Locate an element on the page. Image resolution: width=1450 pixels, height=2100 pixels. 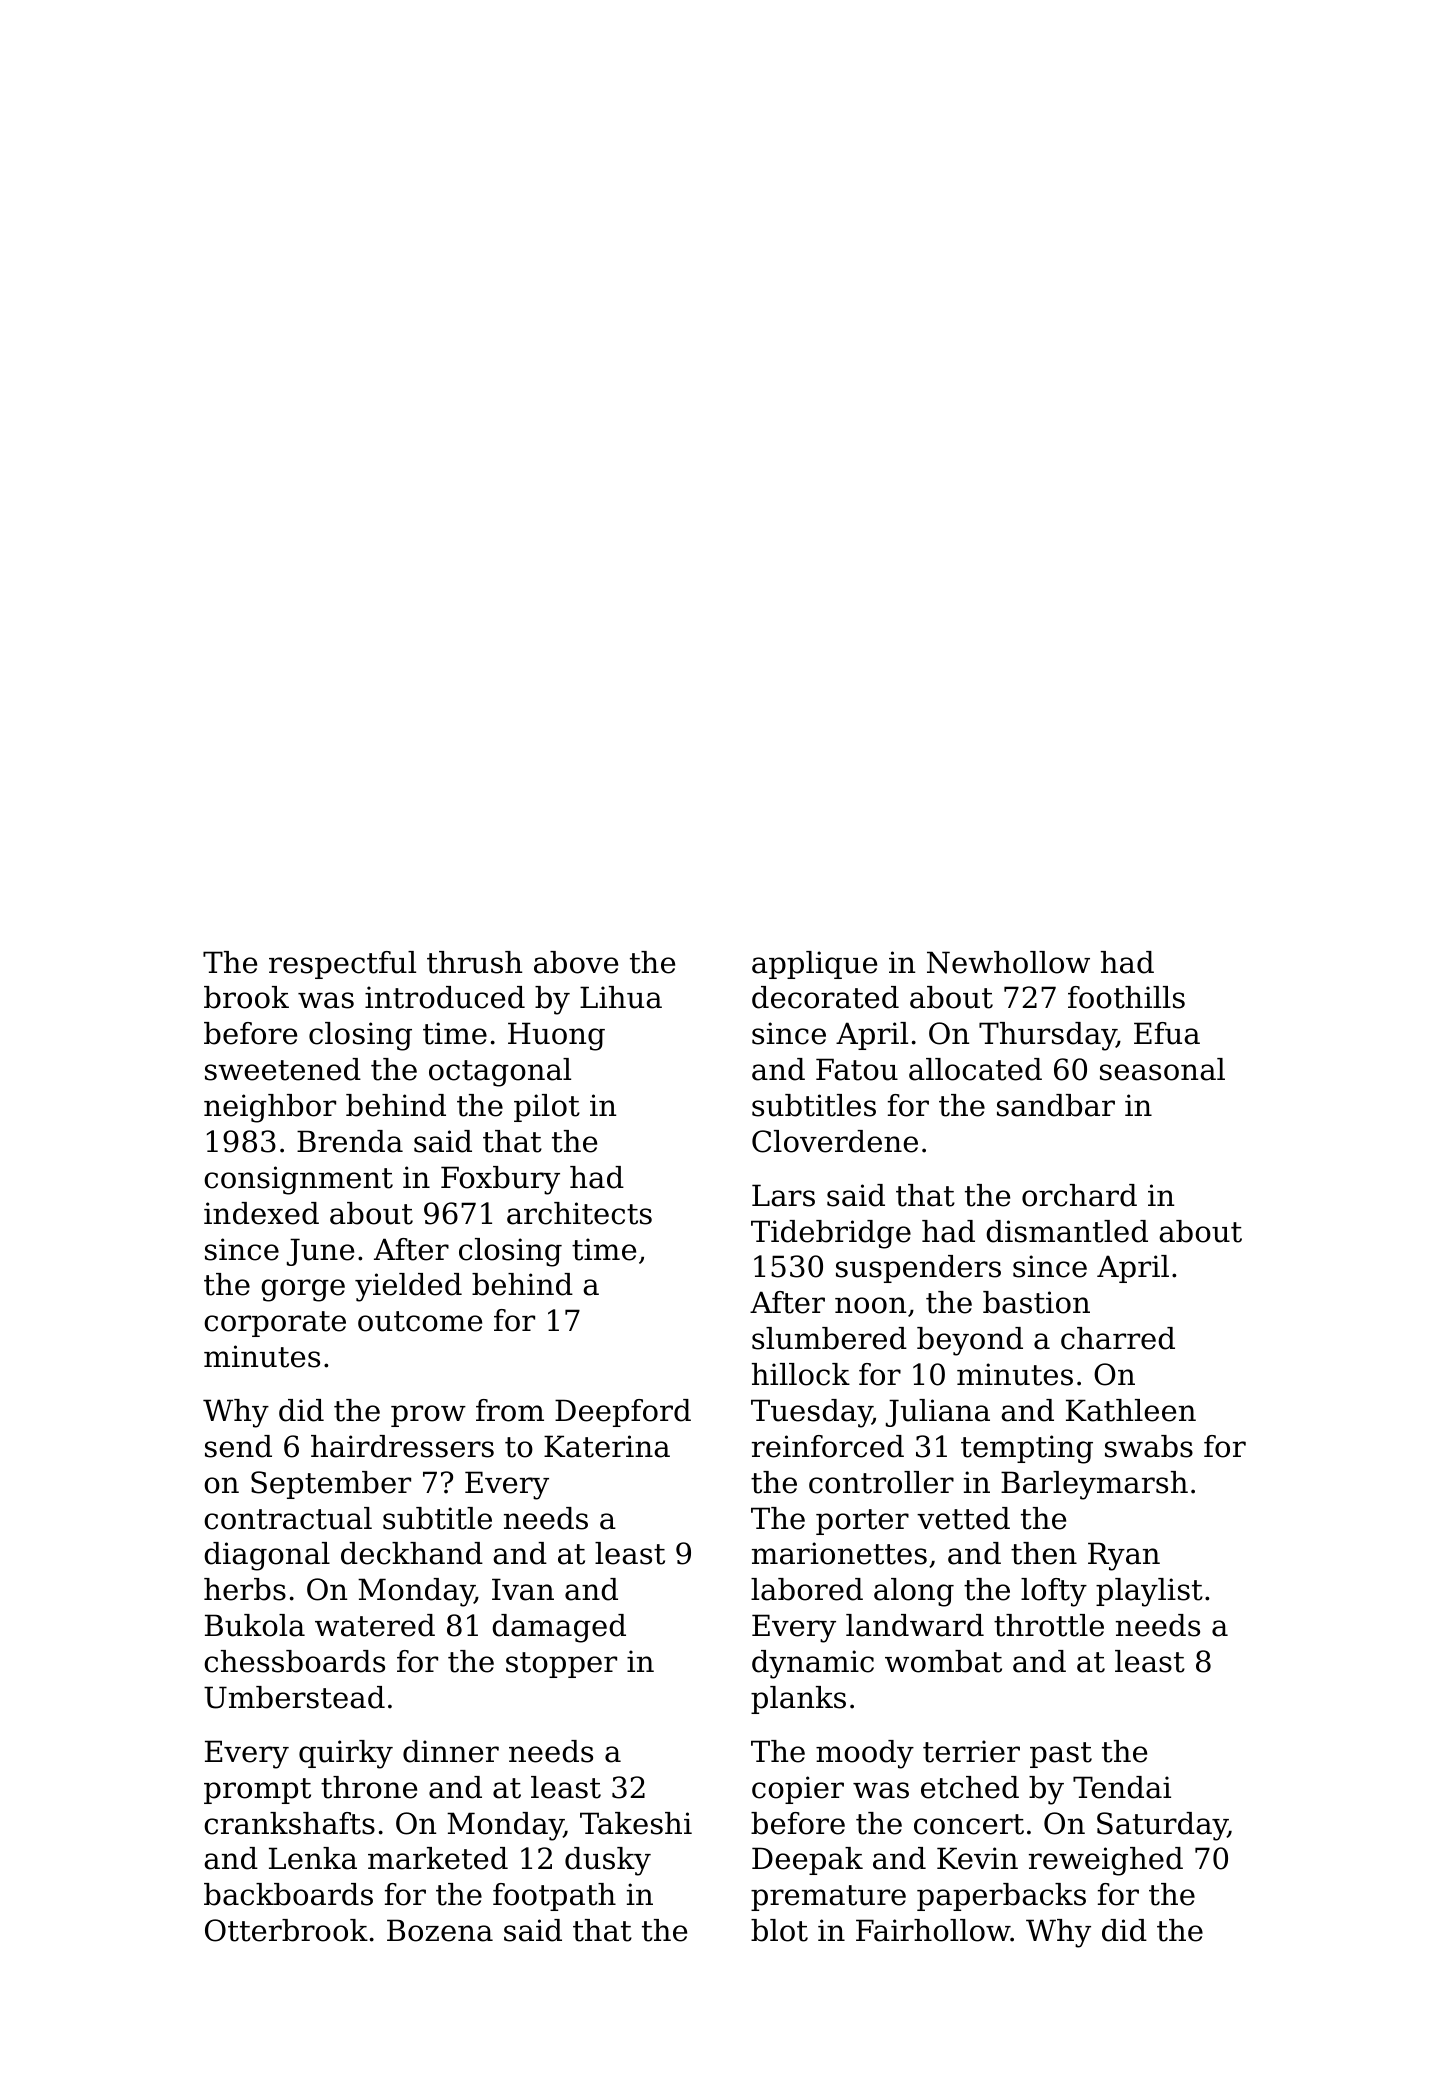
applique is located at coordinates (814, 965).
